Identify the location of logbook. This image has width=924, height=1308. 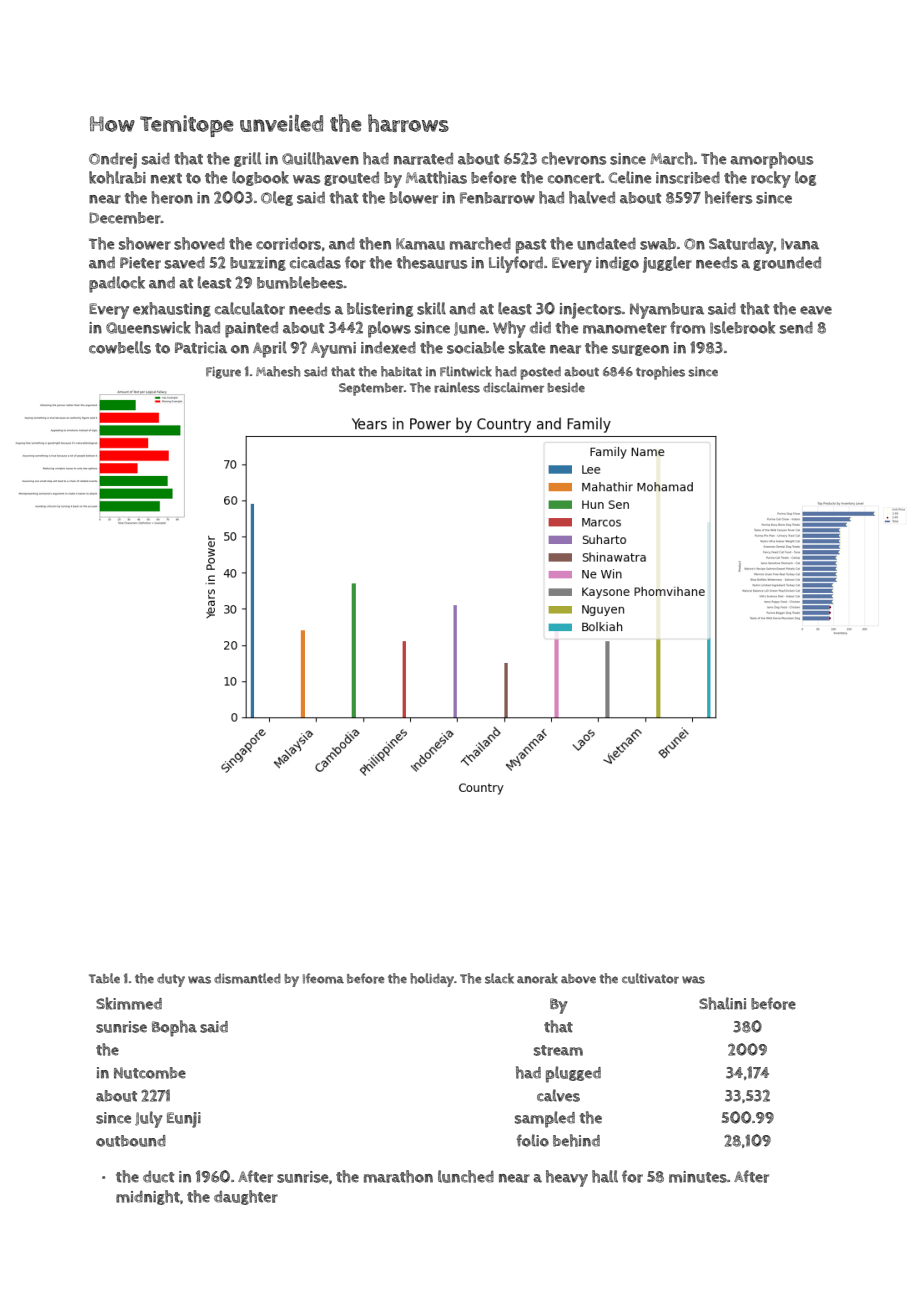
(260, 178).
